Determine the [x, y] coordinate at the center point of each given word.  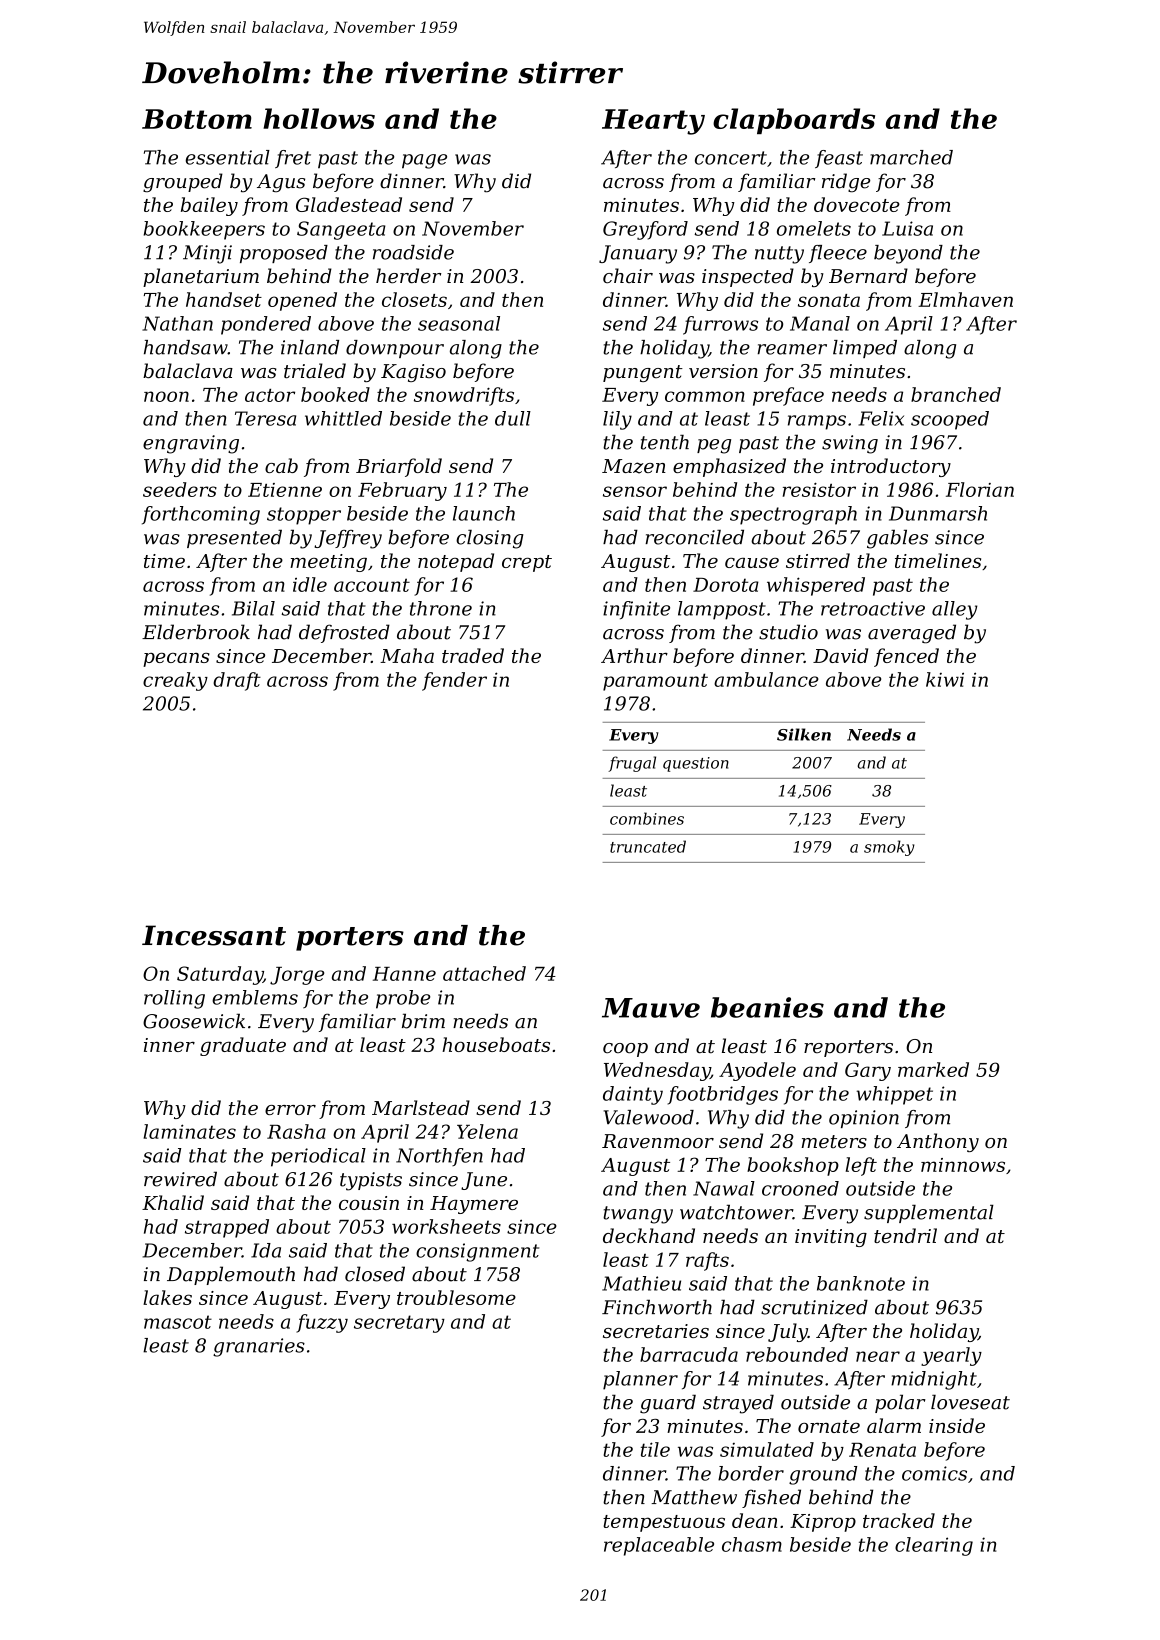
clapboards [794, 121]
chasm [752, 1544]
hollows [319, 118]
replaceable [659, 1546]
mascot [178, 1322]
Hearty [653, 122]
